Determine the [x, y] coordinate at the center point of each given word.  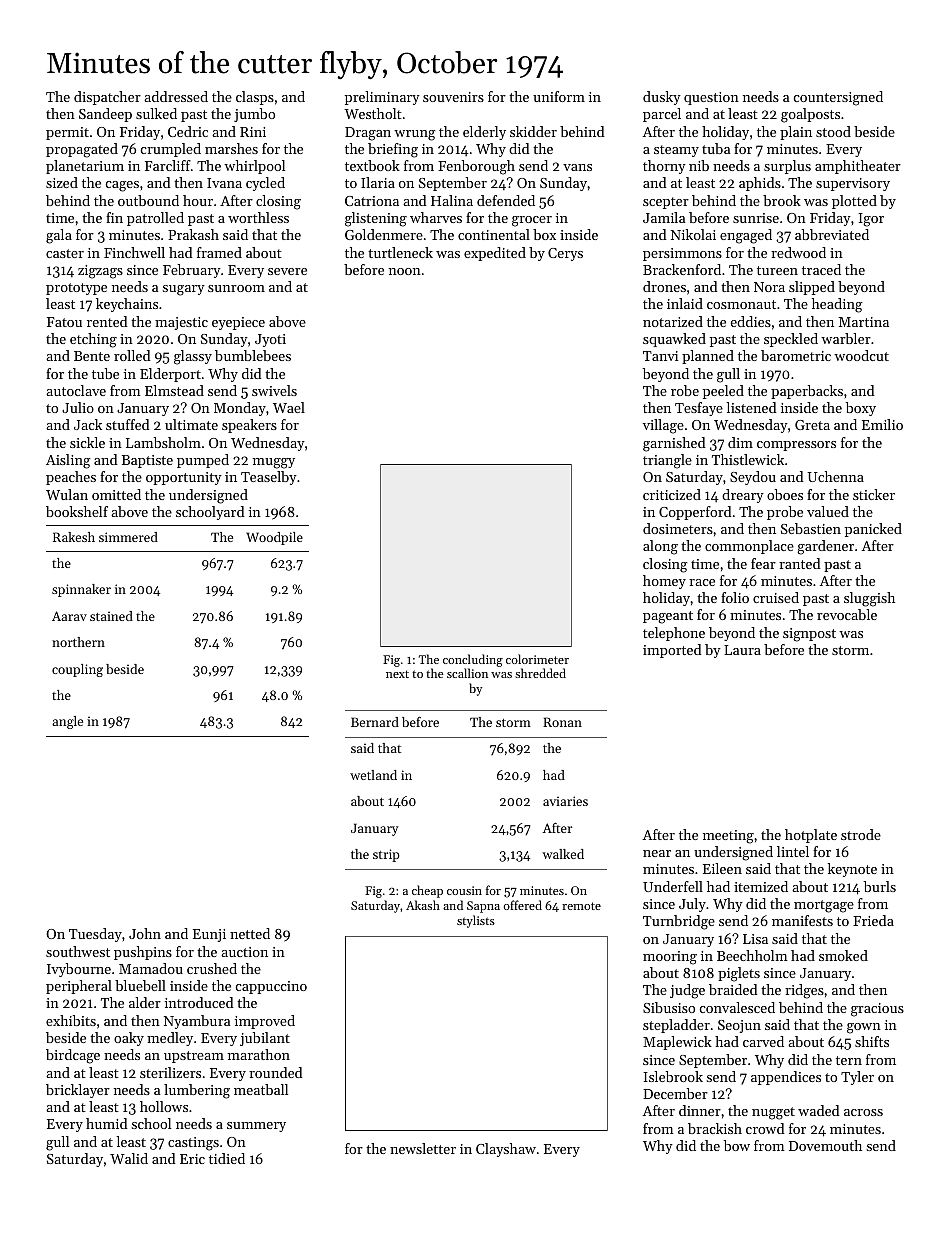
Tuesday [95, 935]
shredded [540, 673]
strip [386, 855]
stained [111, 616]
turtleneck [400, 252]
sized [62, 182]
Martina [864, 322]
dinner [700, 1110]
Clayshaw [506, 1150]
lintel [793, 851]
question [711, 98]
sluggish [869, 599]
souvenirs [453, 97]
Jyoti [270, 340]
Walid [129, 1158]
